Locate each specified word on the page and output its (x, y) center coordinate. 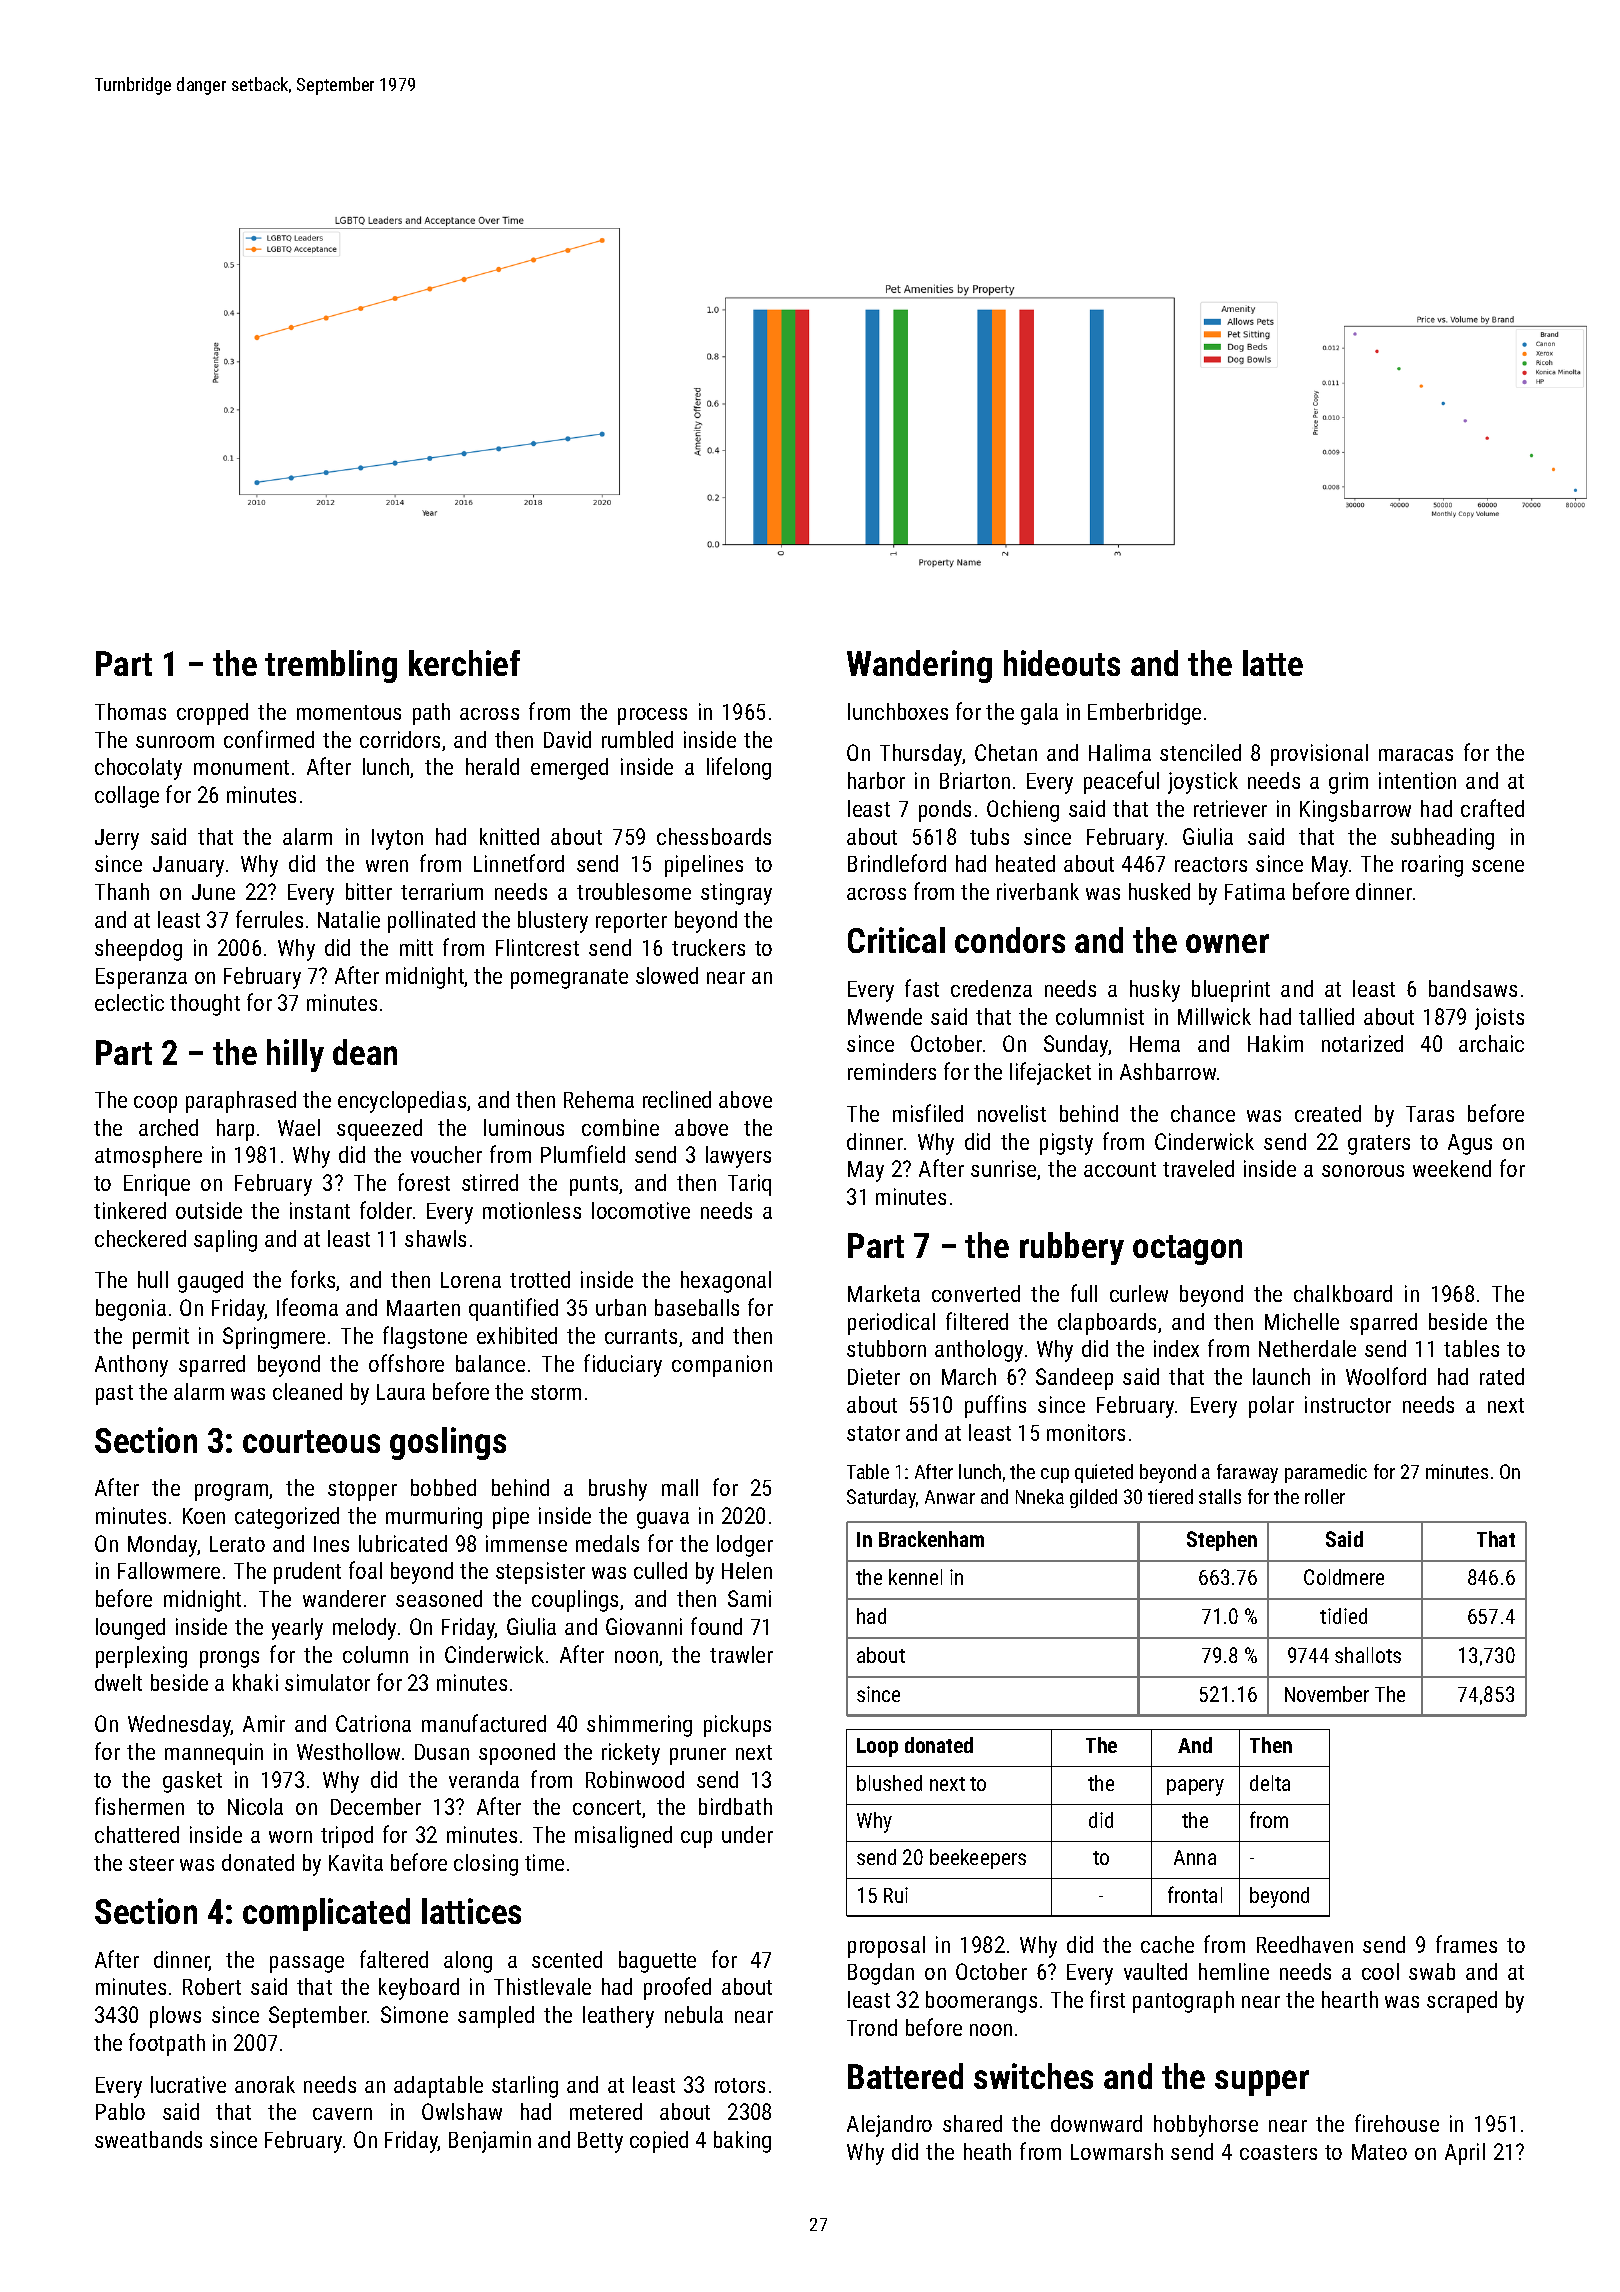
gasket (192, 1782)
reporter (631, 923)
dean (365, 1052)
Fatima (1255, 891)
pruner (698, 1756)
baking (742, 2142)
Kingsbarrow (1355, 811)
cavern (342, 2114)
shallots (1368, 1655)
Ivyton (397, 839)
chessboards (714, 836)
